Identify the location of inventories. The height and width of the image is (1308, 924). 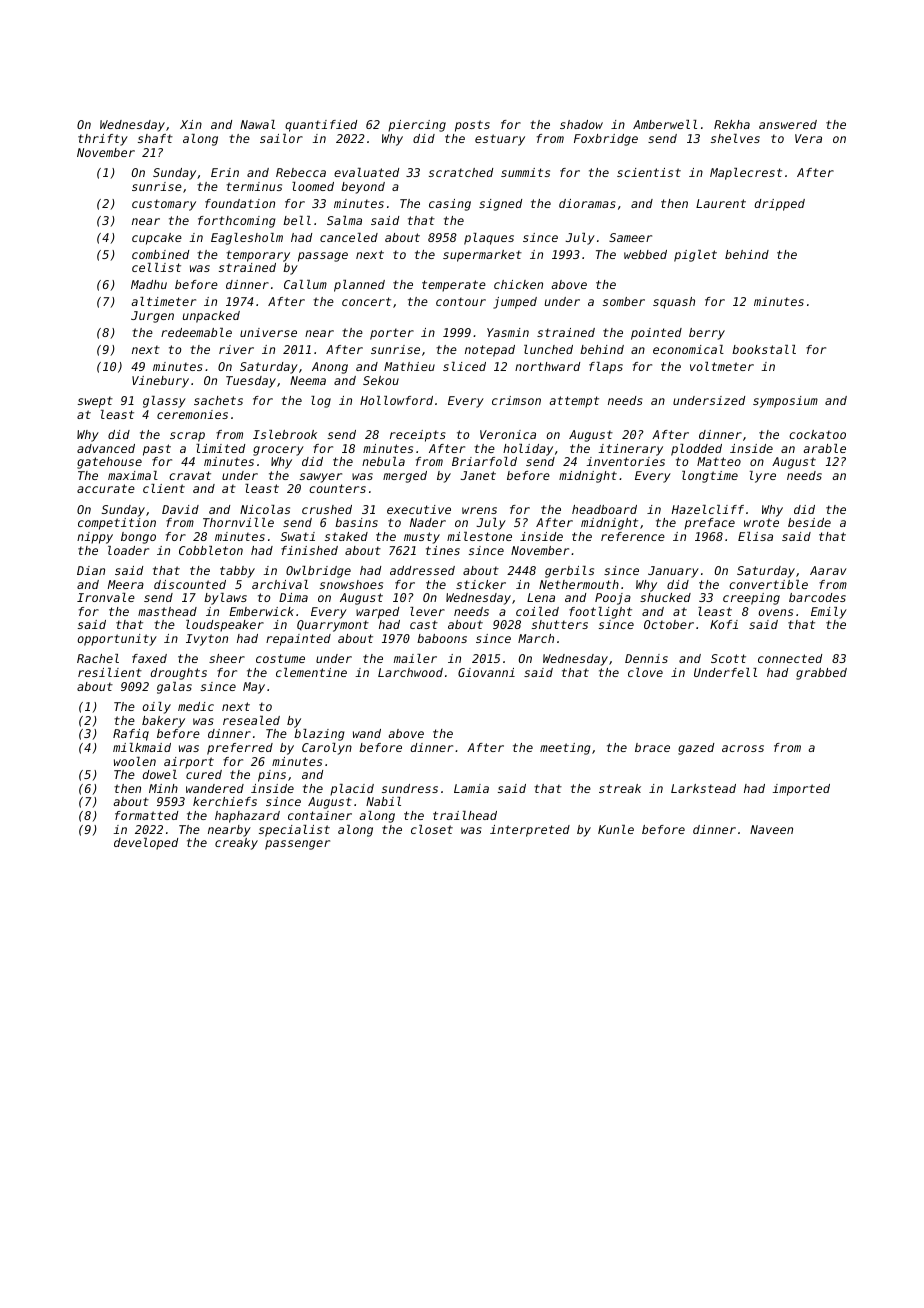
(625, 461).
